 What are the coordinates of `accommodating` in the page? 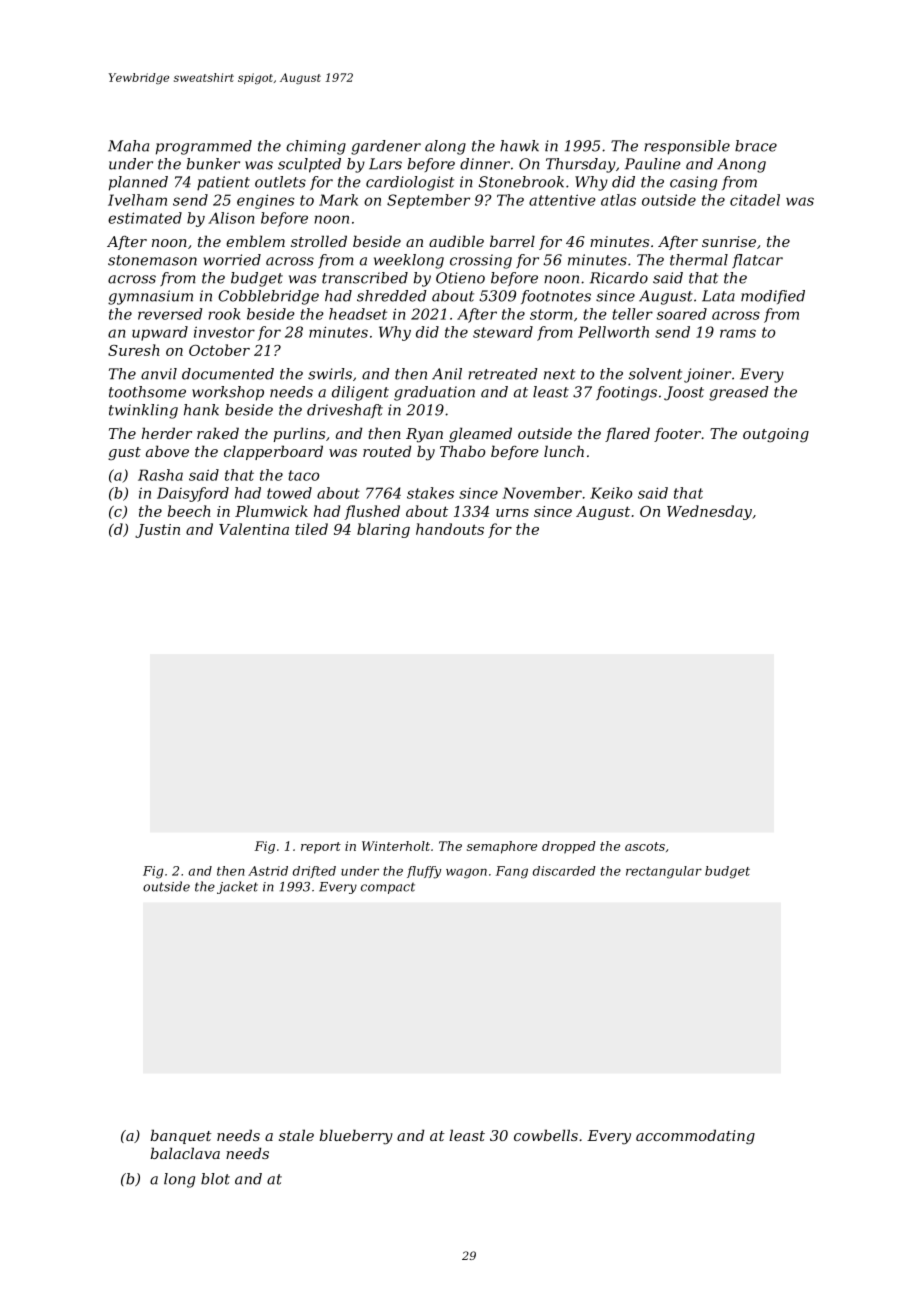 It's located at (695, 1137).
